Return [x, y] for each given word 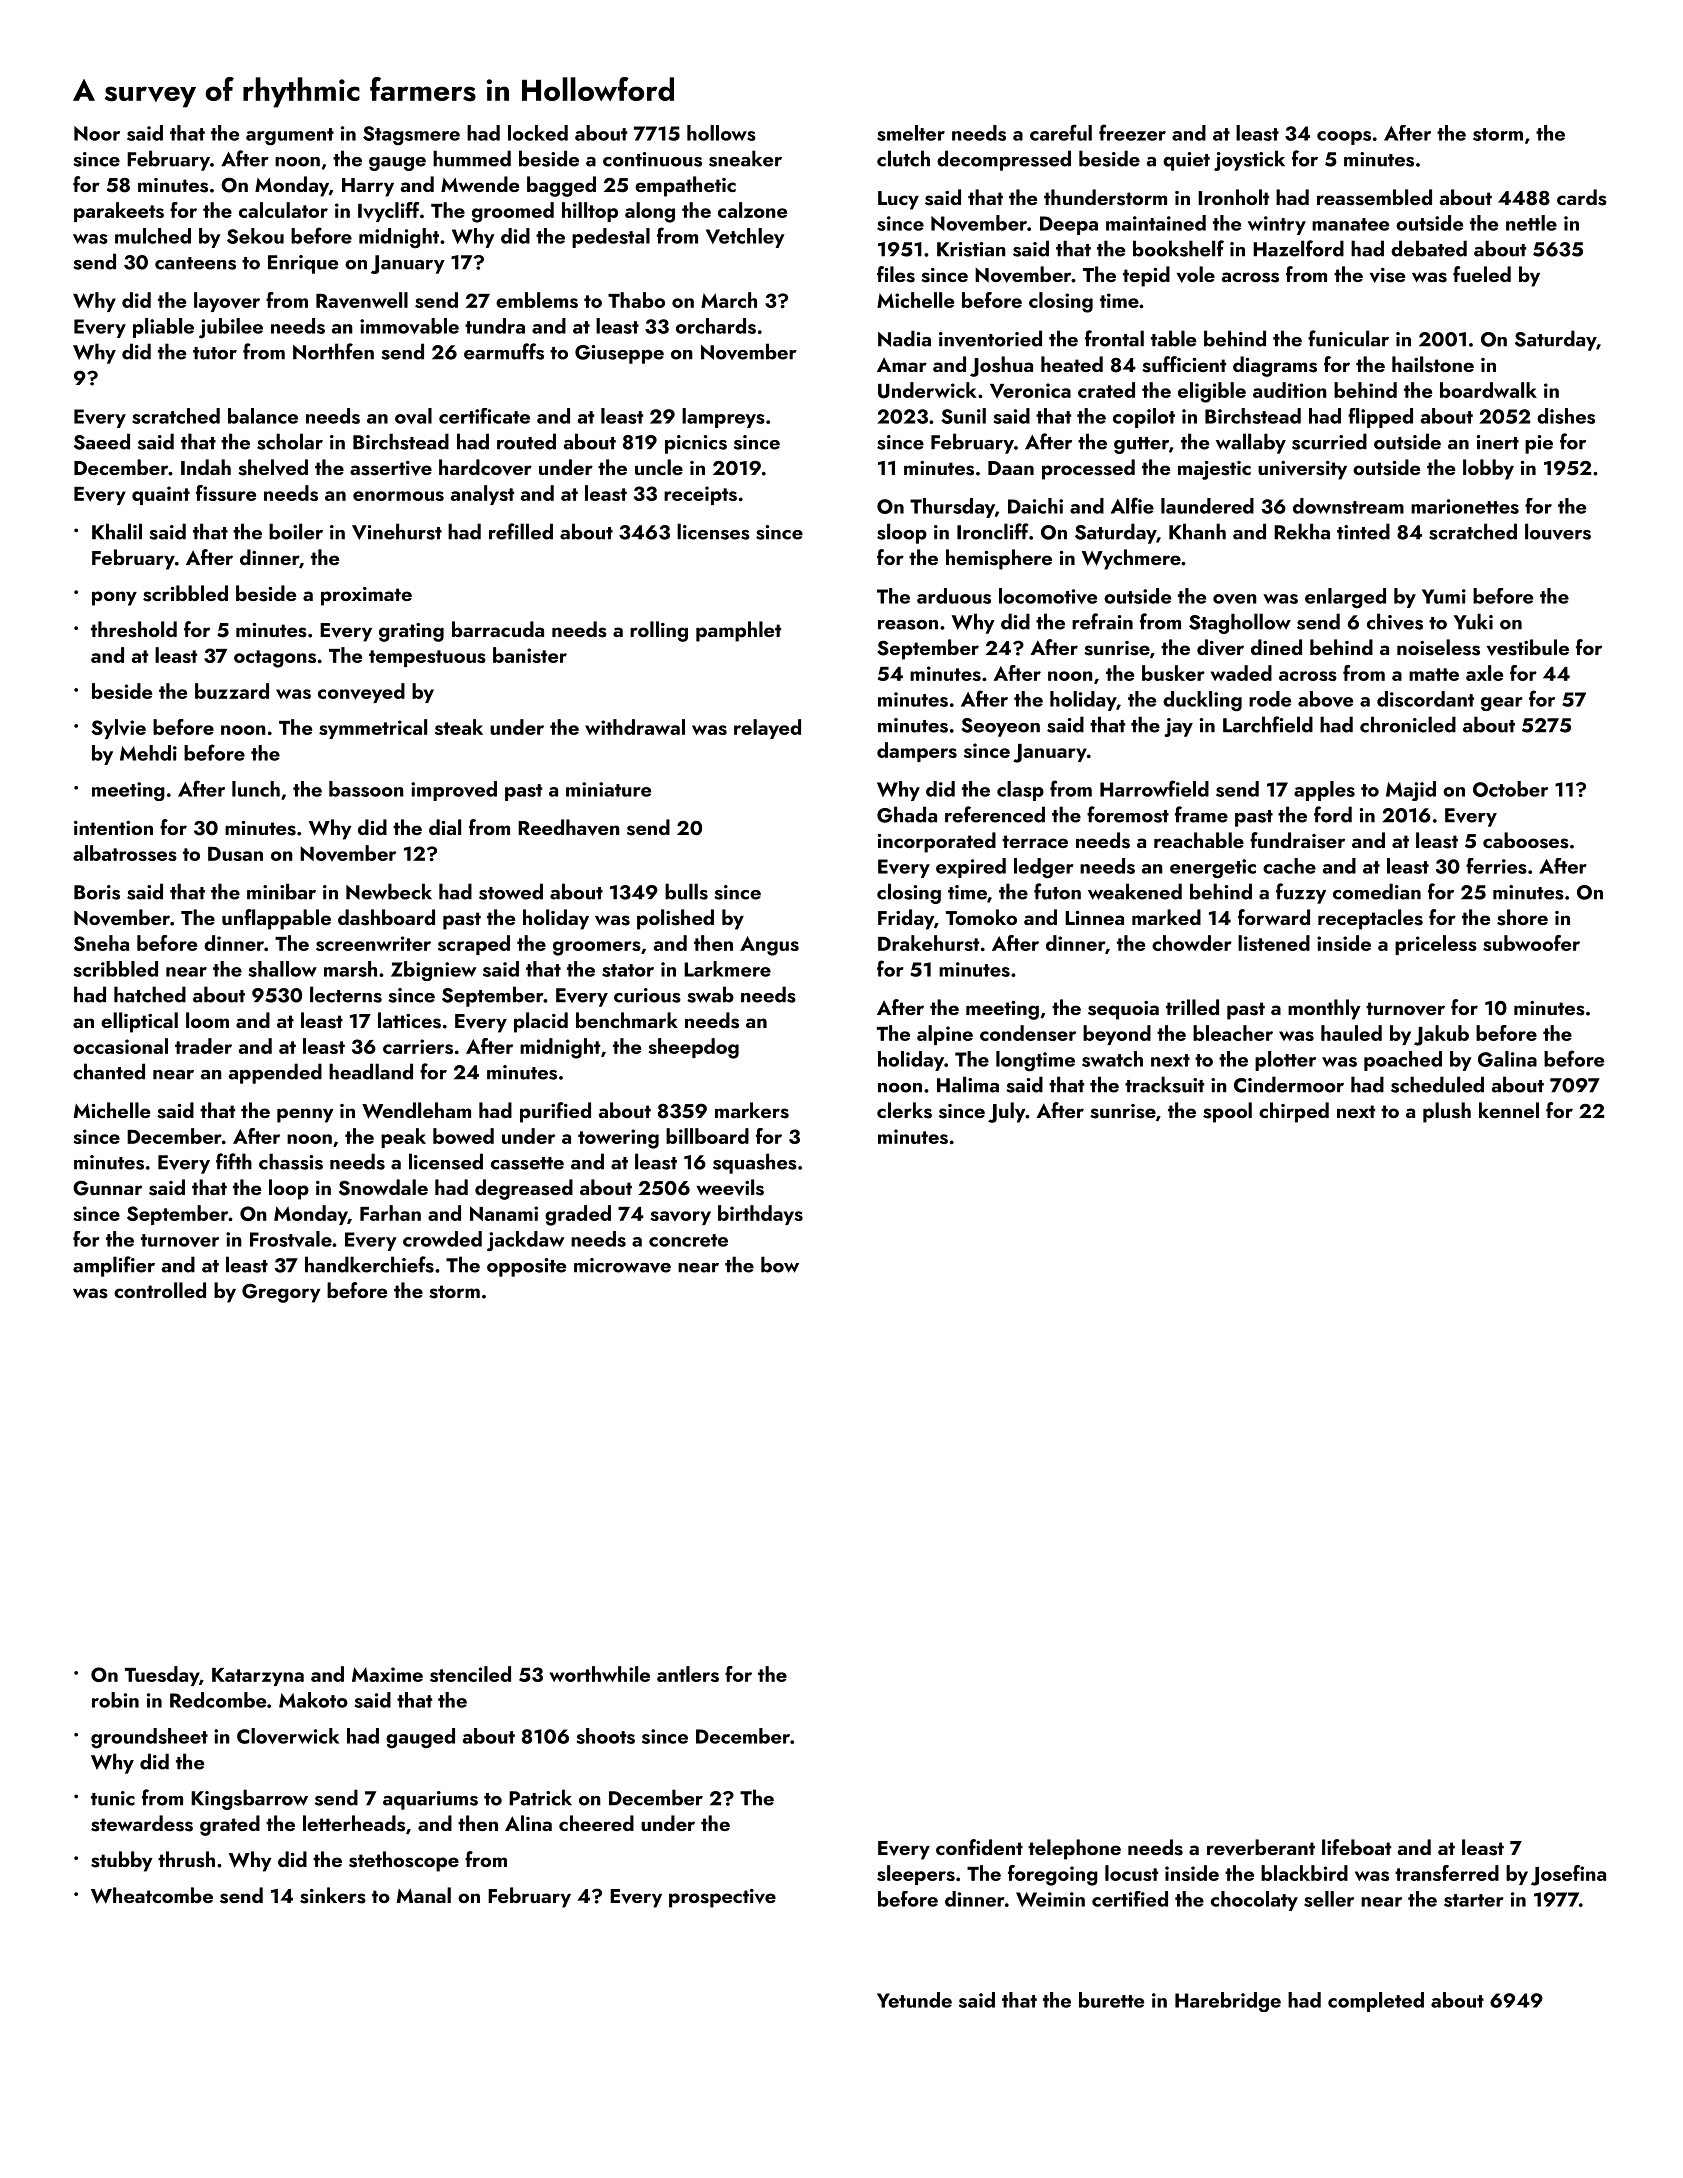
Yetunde [914, 2000]
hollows [721, 133]
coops [1344, 138]
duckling [1202, 701]
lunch [256, 789]
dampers [917, 752]
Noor [97, 133]
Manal [423, 1895]
